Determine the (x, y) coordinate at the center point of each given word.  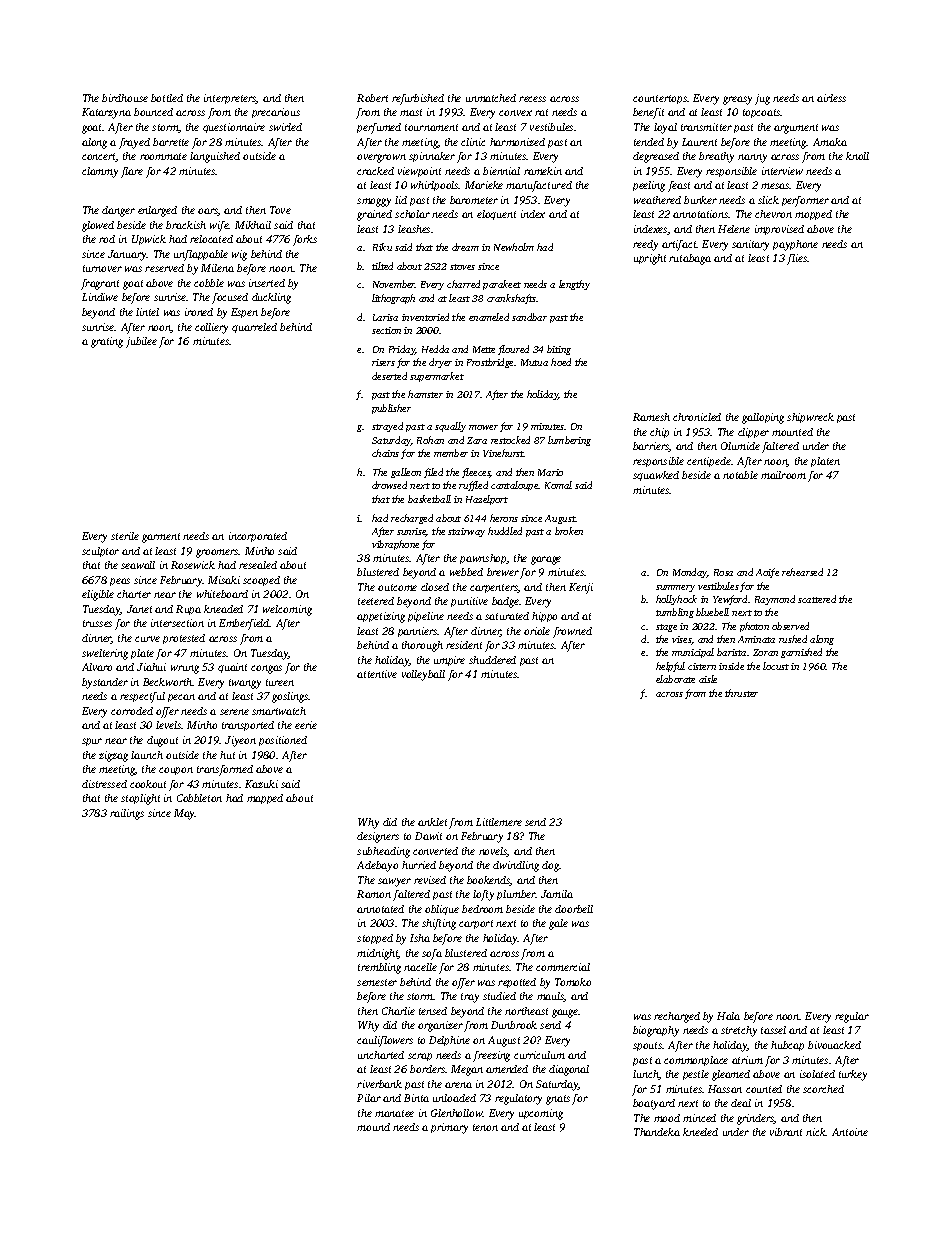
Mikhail (253, 225)
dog (551, 866)
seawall (138, 565)
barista (731, 652)
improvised (779, 230)
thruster (741, 693)
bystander (105, 683)
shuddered (492, 660)
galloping (763, 418)
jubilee (141, 342)
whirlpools (435, 186)
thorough (422, 646)
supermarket (437, 377)
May (184, 814)
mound (373, 1127)
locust (776, 666)
